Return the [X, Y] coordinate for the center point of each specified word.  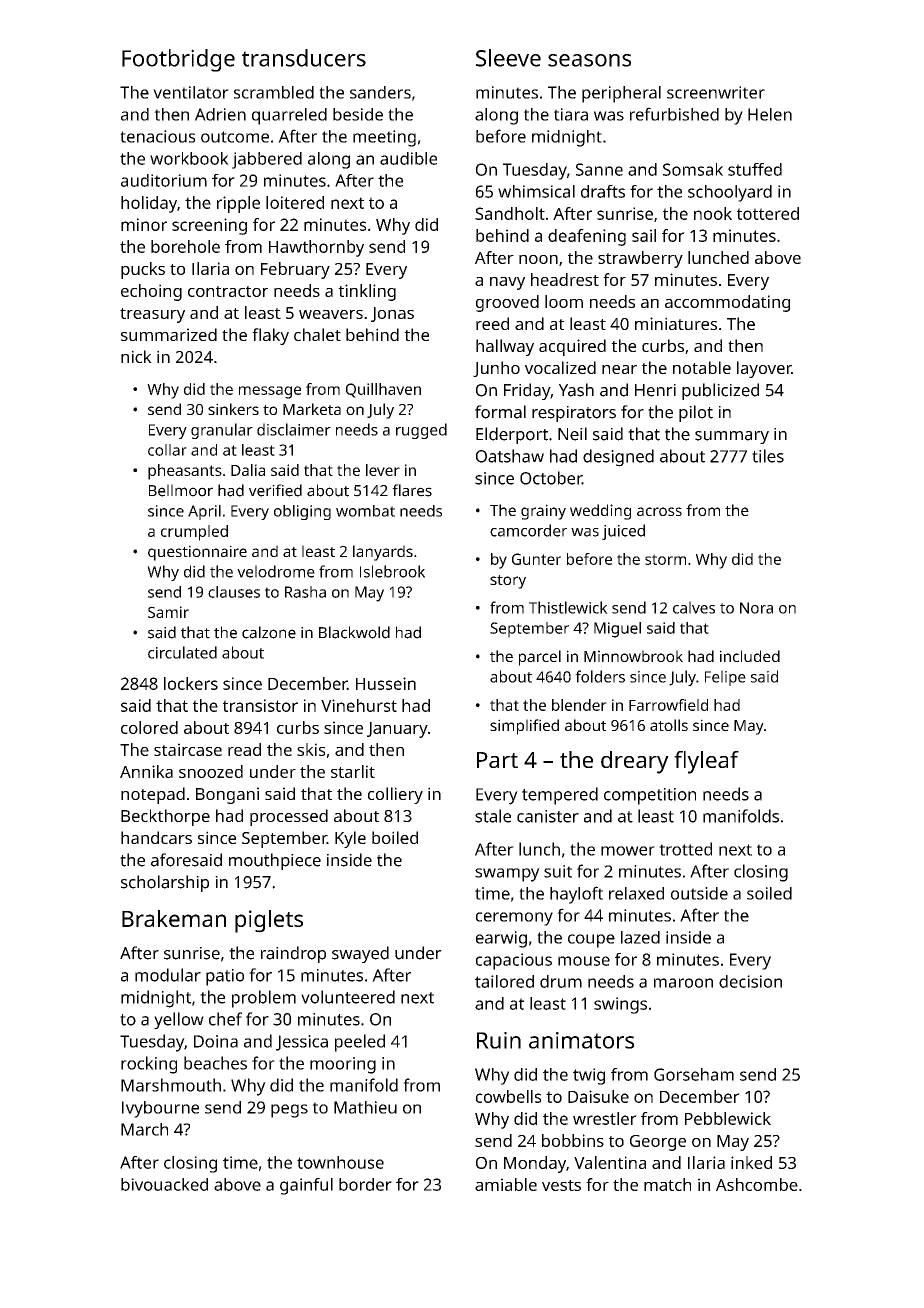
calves [694, 607]
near [619, 369]
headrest [565, 279]
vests [561, 1185]
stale [493, 816]
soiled [769, 893]
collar [167, 450]
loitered [295, 202]
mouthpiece [275, 861]
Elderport [512, 435]
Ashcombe [757, 1184]
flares [412, 490]
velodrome [276, 571]
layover [764, 369]
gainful [306, 1186]
